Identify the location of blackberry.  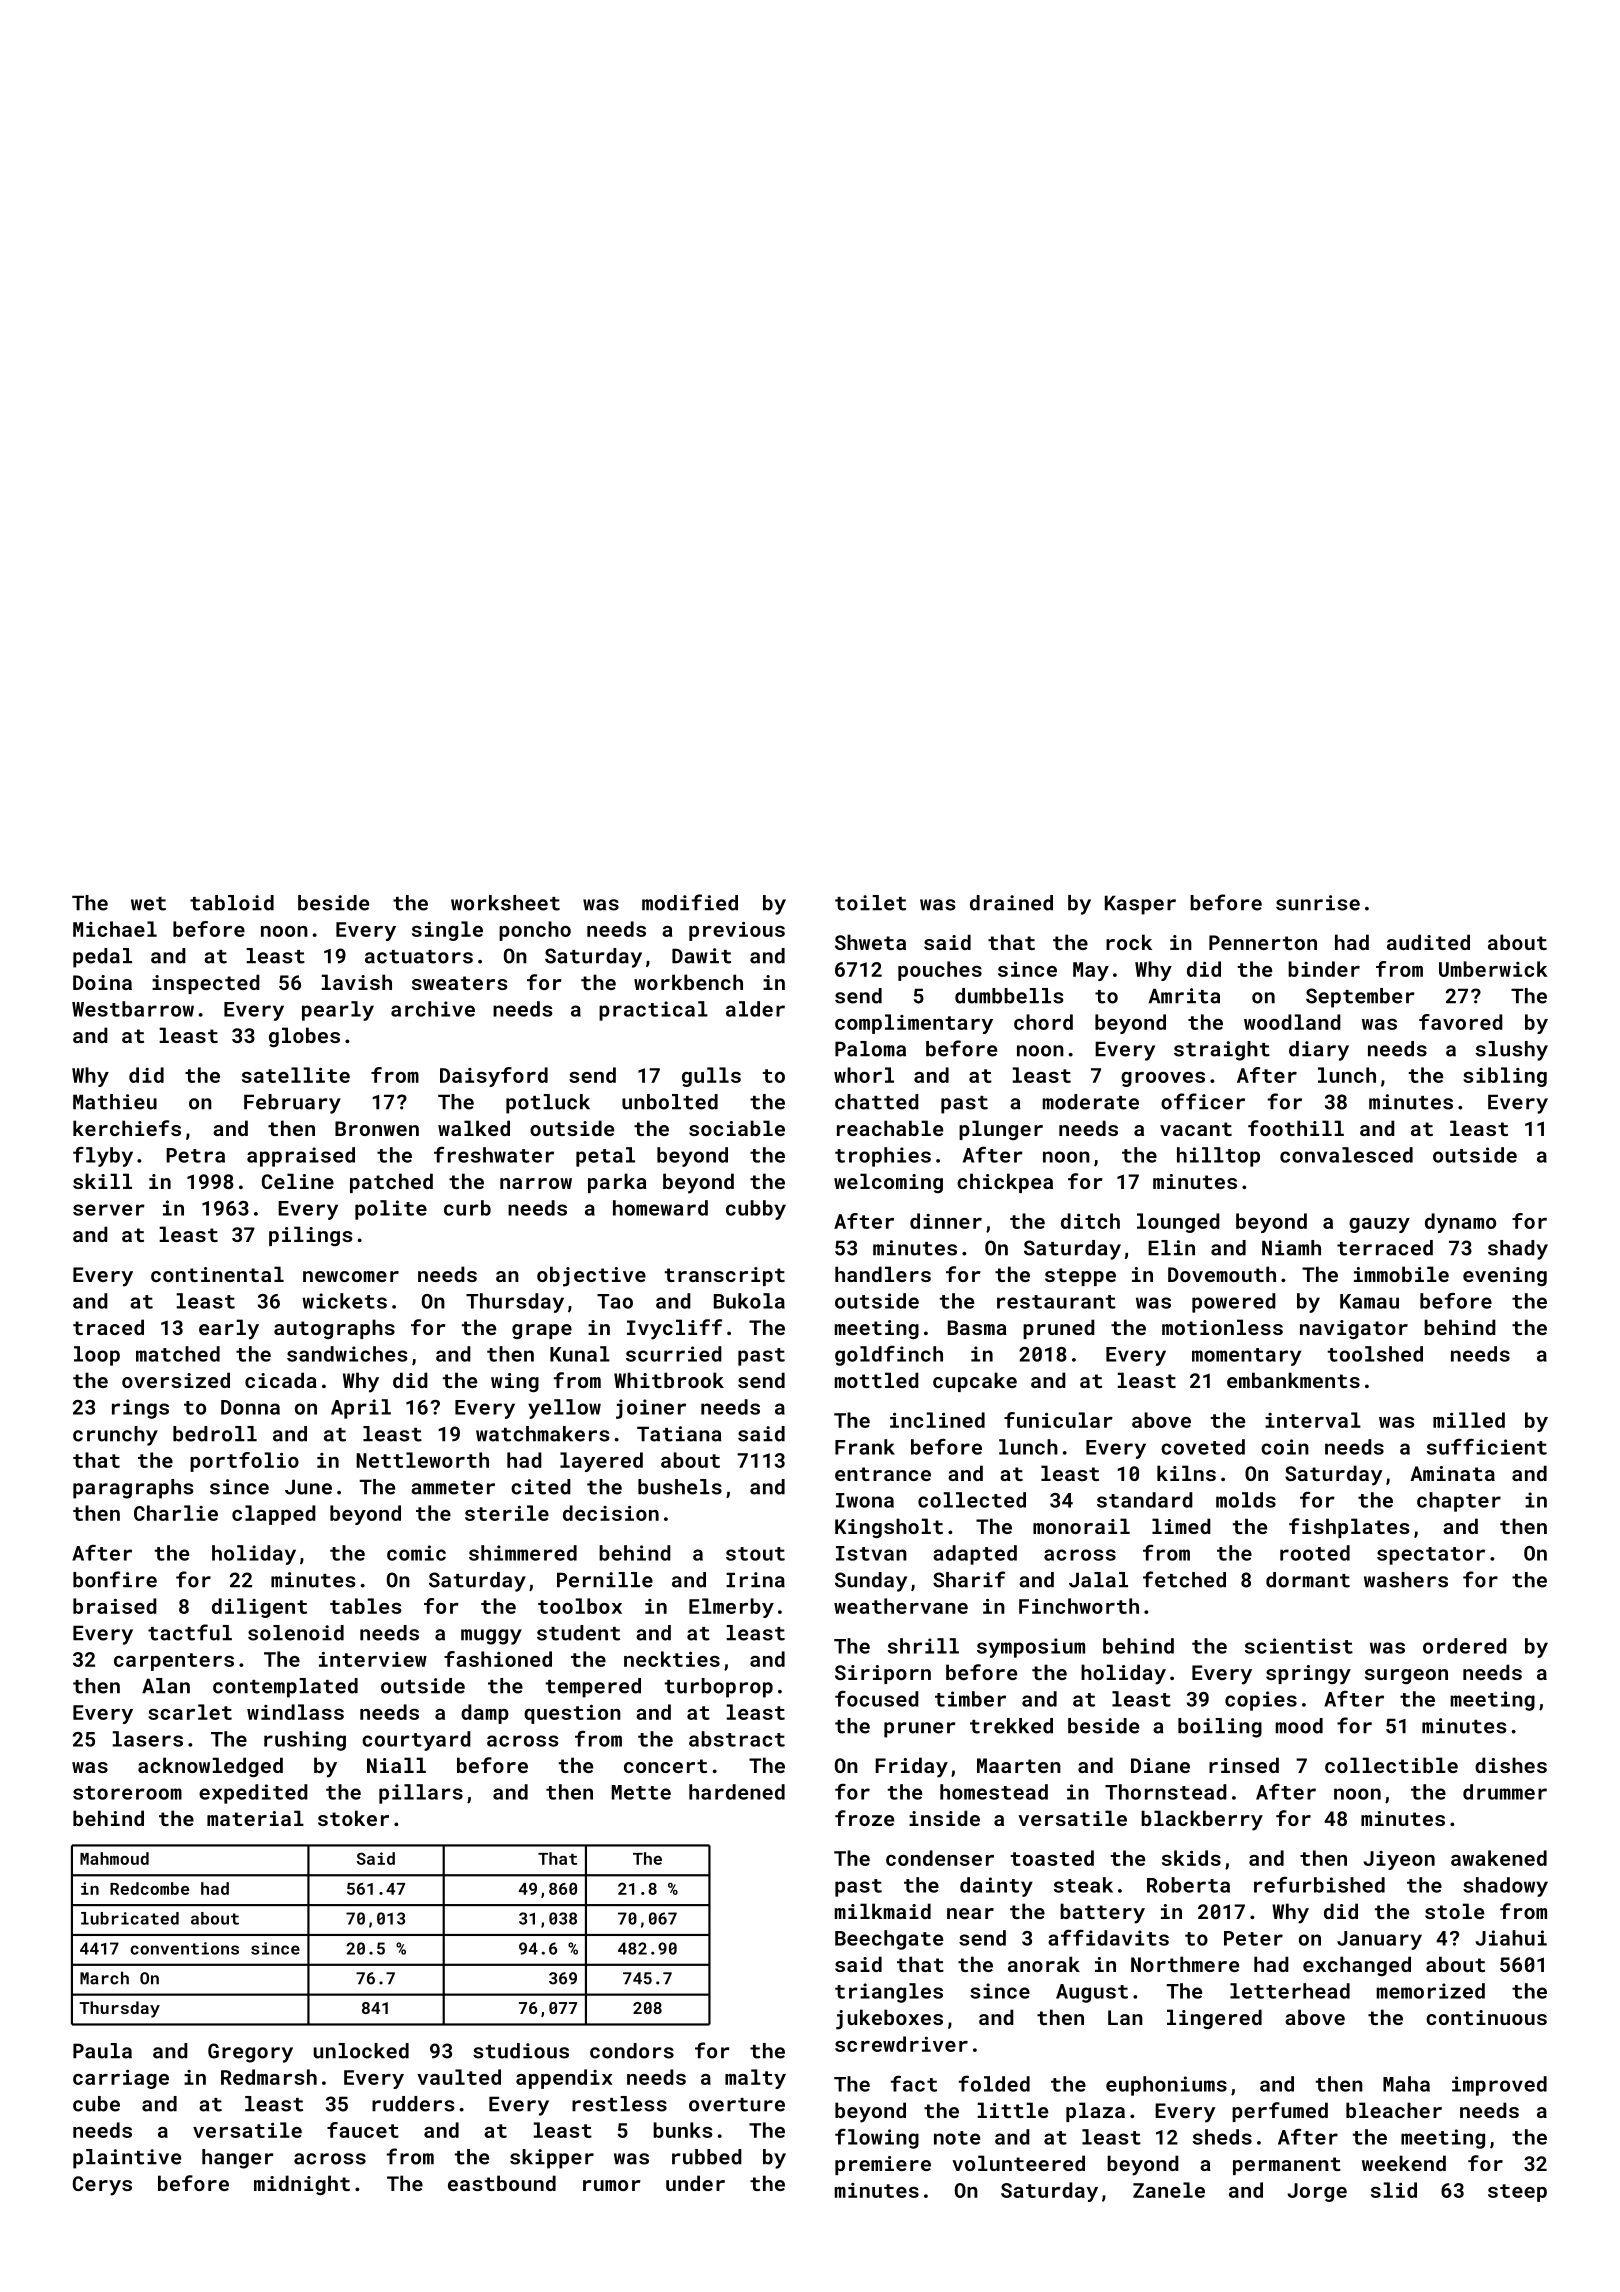
(1202, 1820).
